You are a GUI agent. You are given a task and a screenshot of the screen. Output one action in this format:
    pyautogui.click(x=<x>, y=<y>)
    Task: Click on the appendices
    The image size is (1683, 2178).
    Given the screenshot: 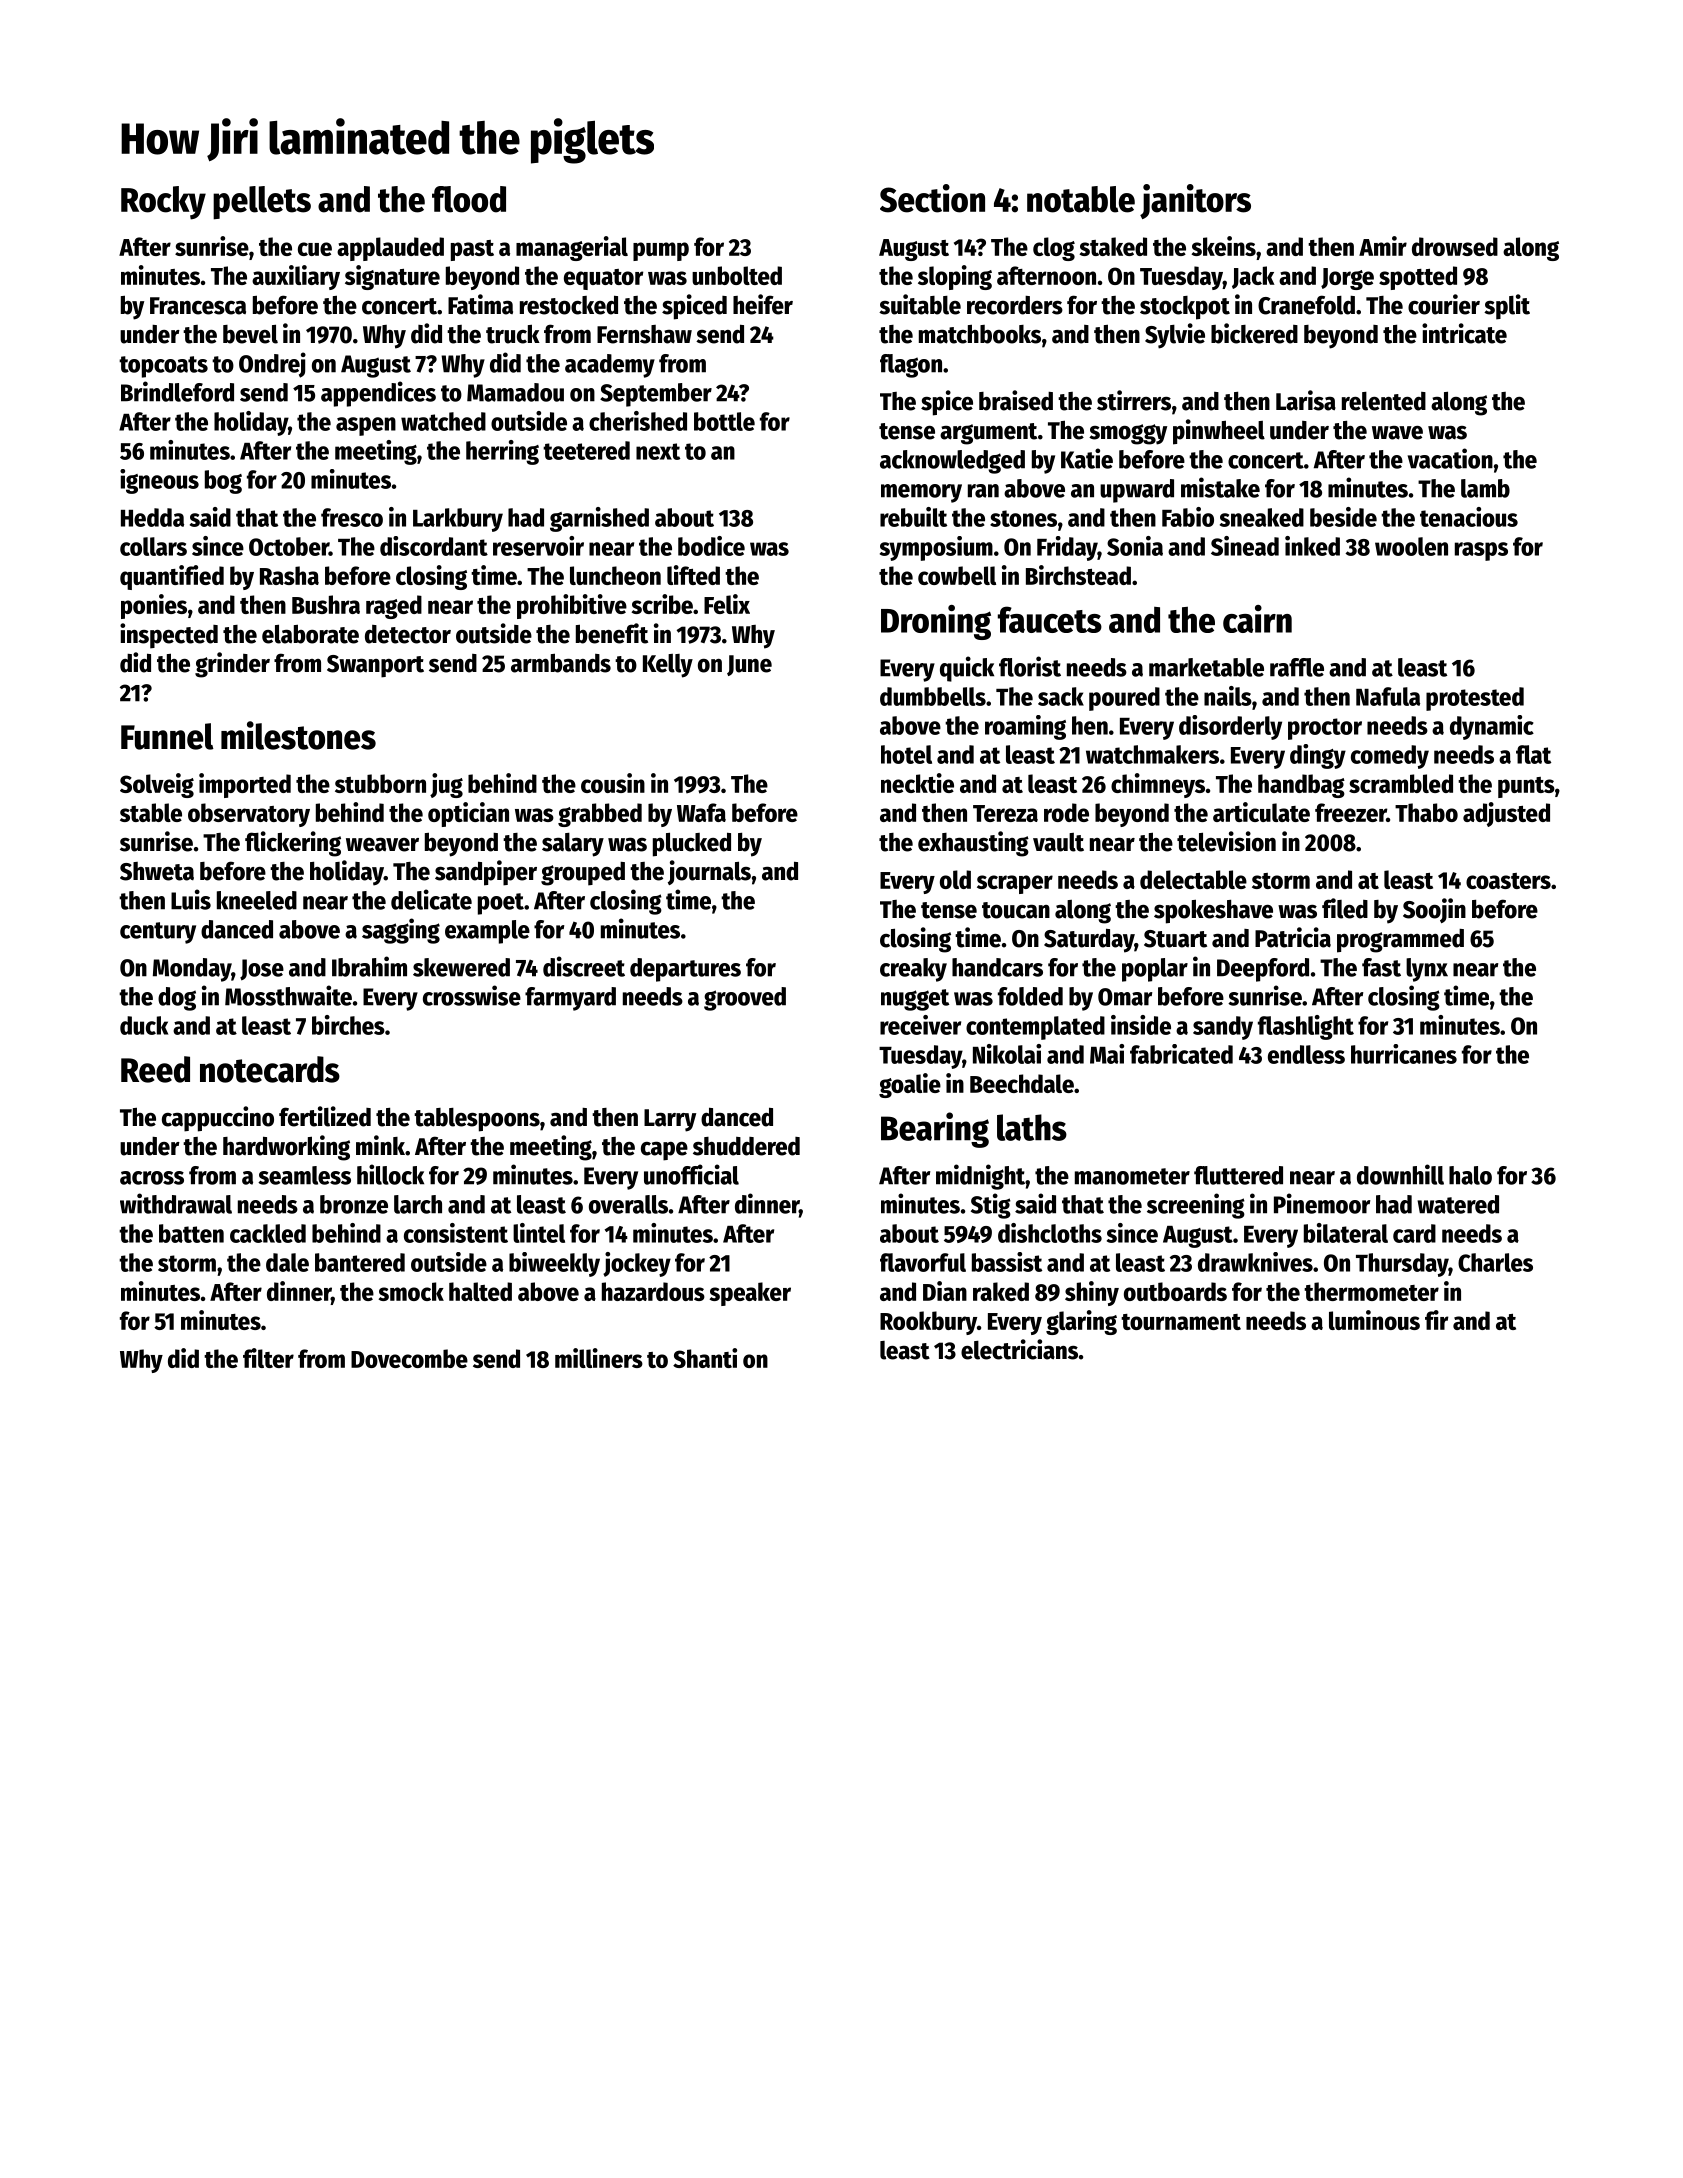 What is the action you would take?
    pyautogui.click(x=378, y=394)
